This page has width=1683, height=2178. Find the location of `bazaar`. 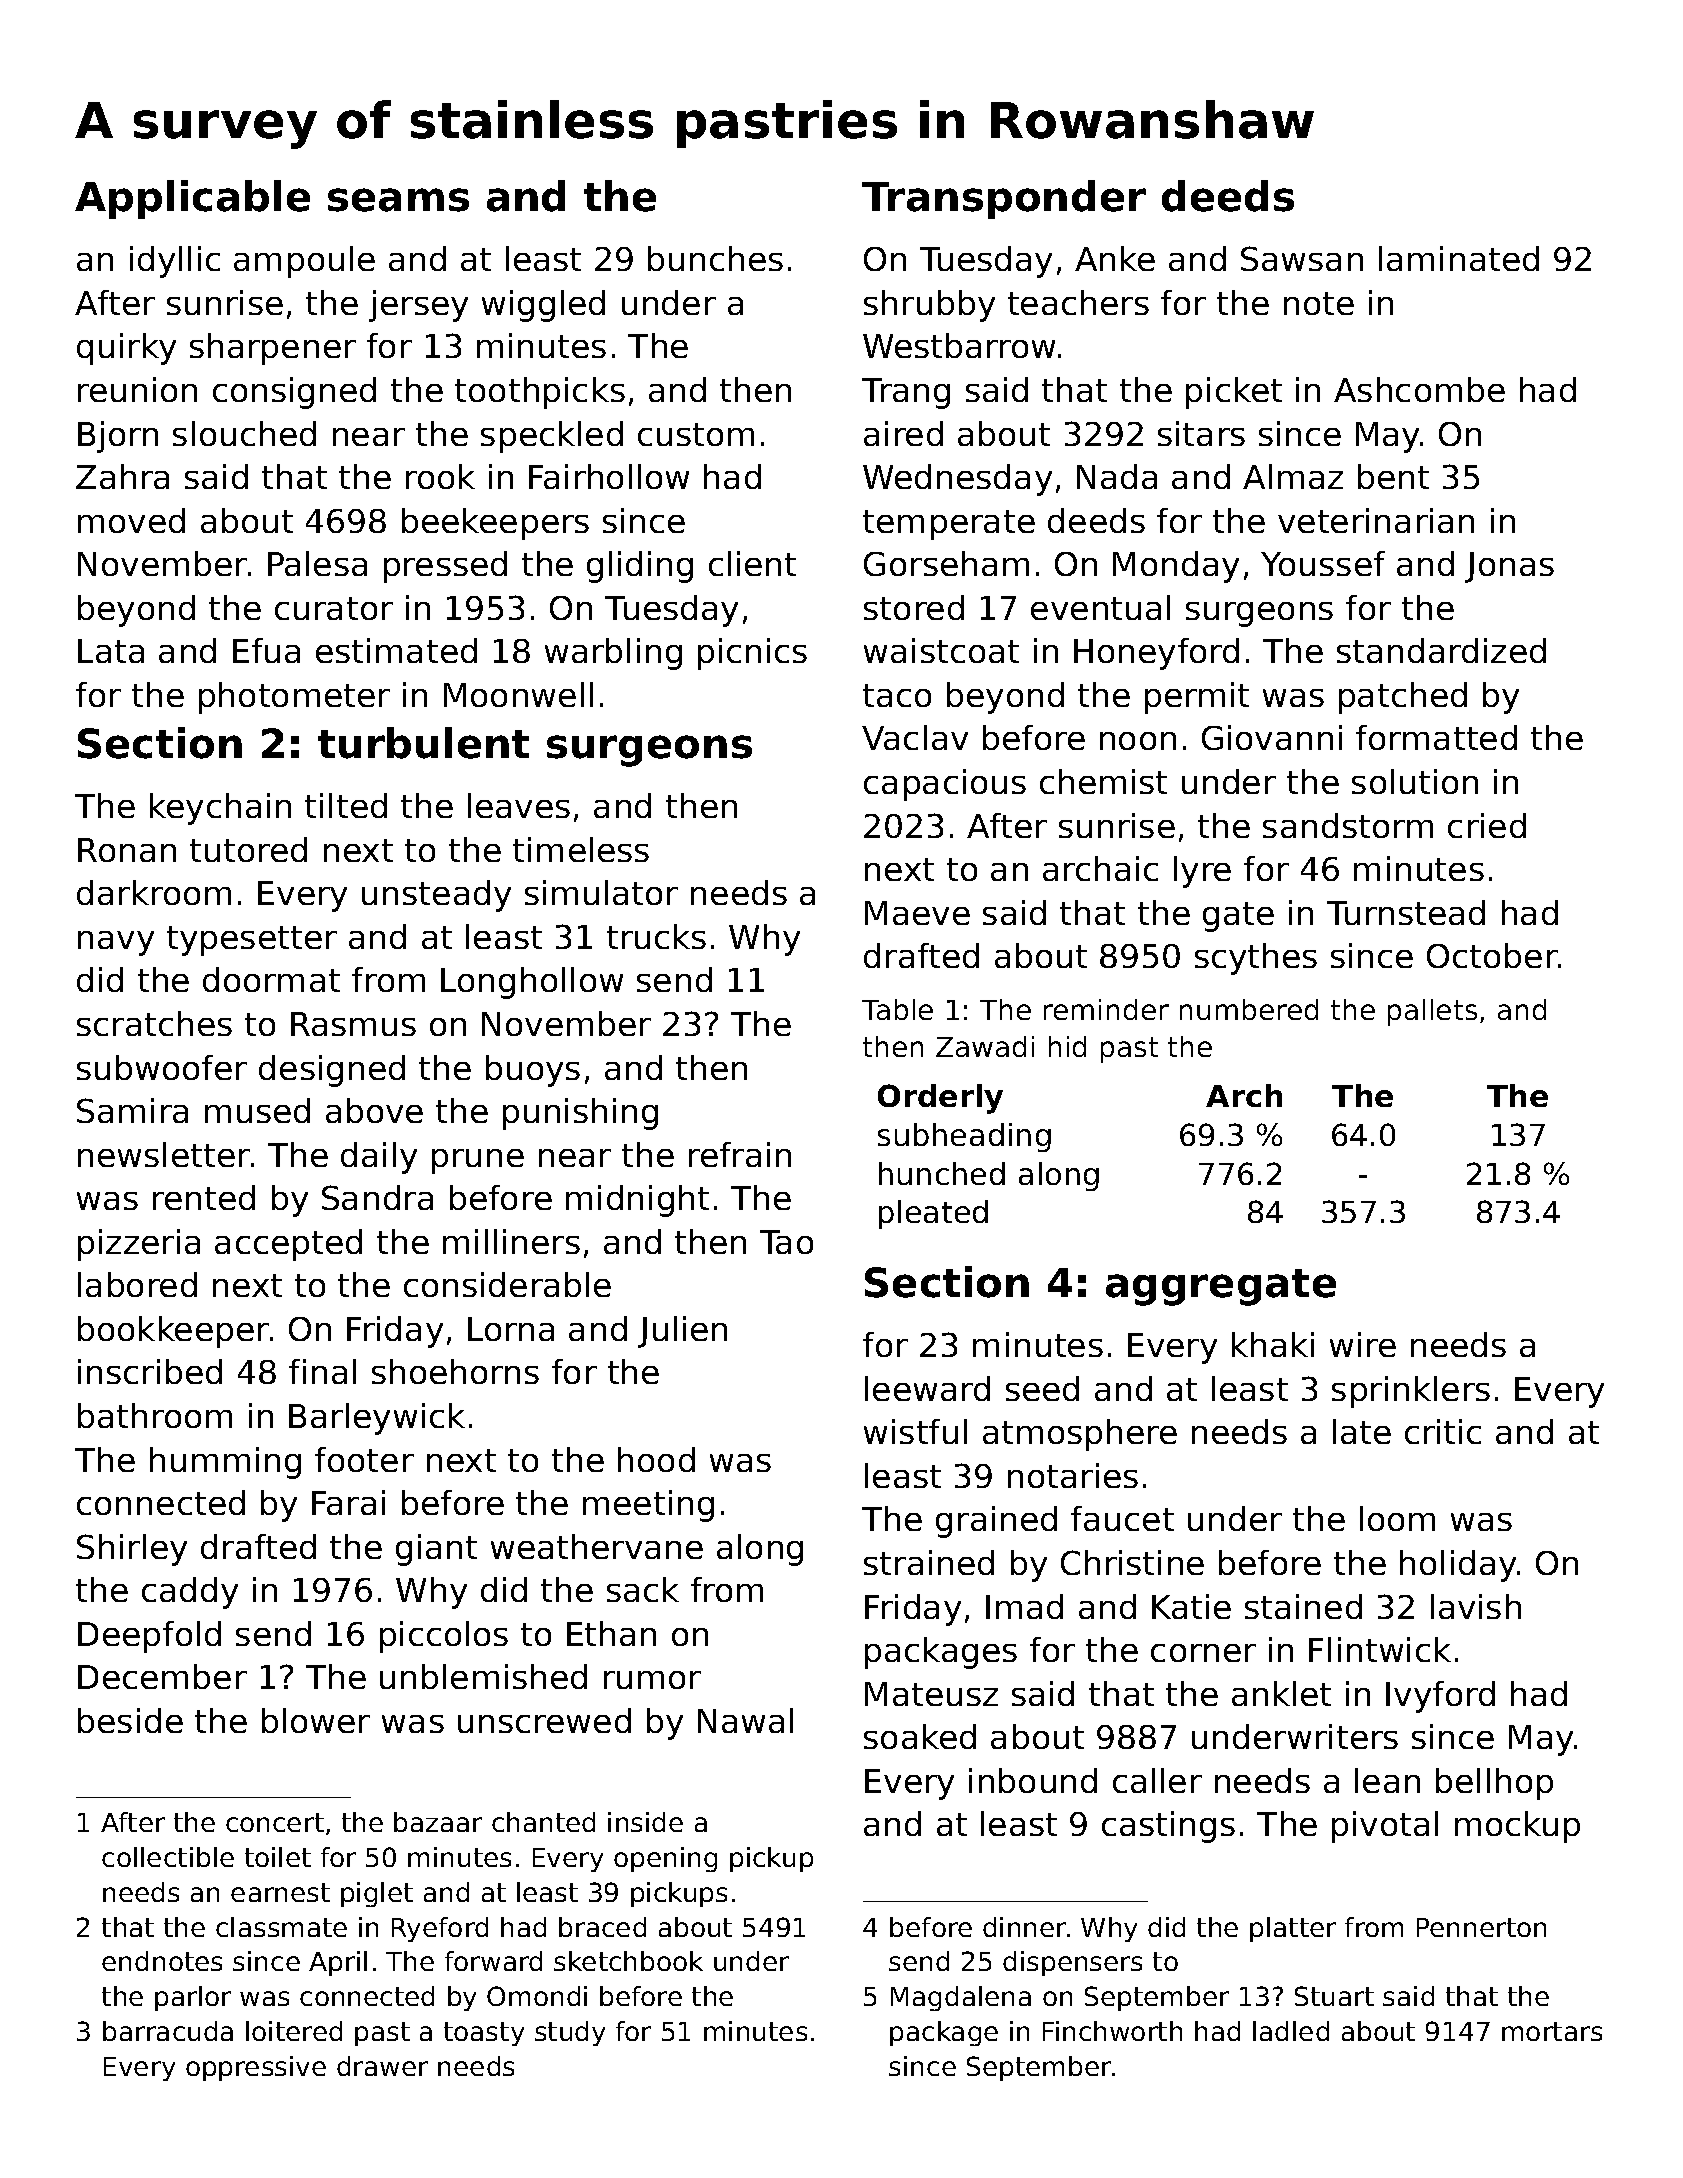

bazaar is located at coordinates (438, 1822).
